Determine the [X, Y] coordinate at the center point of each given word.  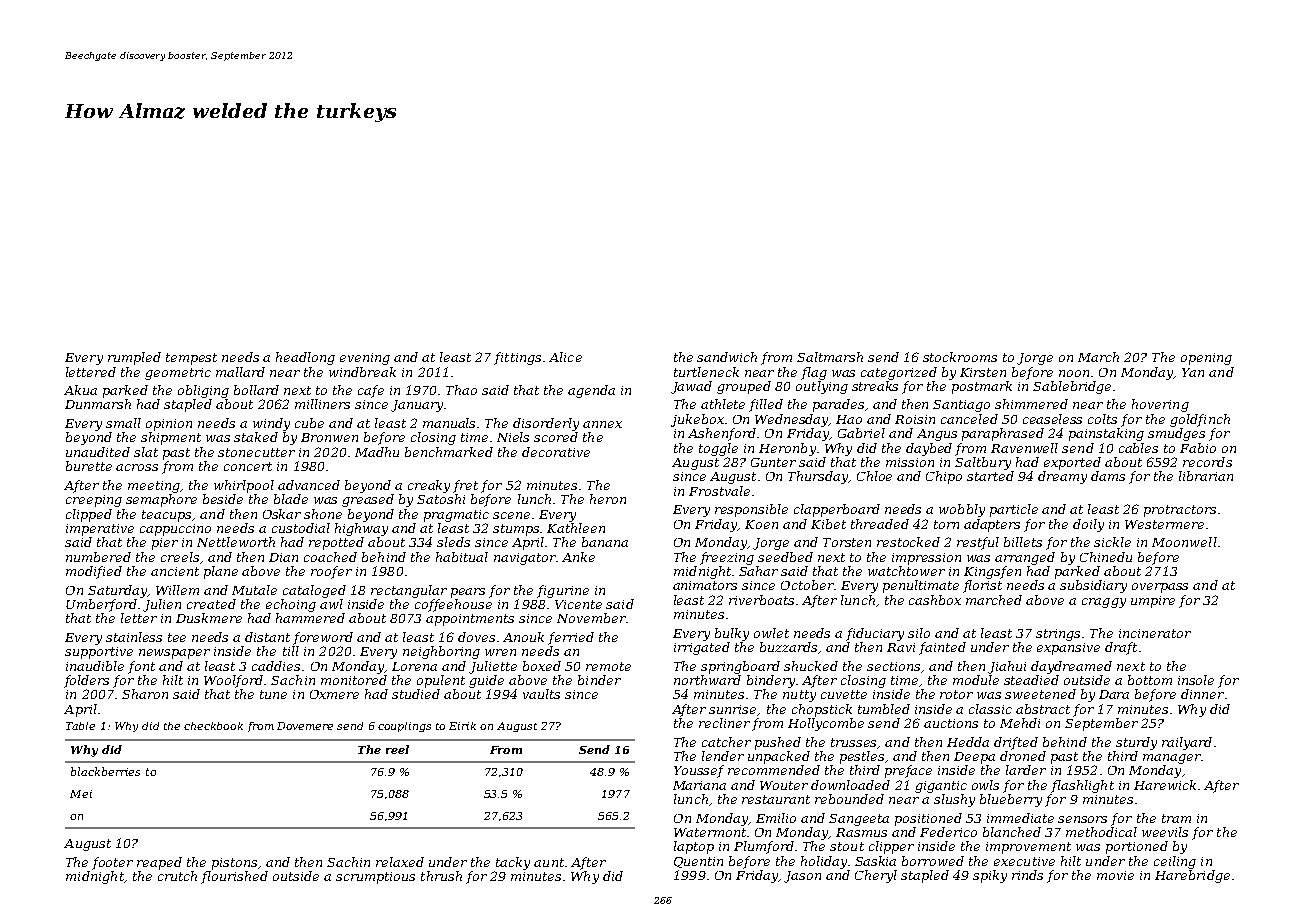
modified [94, 572]
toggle [718, 449]
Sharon [145, 694]
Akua [80, 390]
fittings [517, 358]
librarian [1206, 476]
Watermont [710, 832]
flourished [234, 877]
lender [723, 756]
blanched [1012, 832]
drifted [1016, 743]
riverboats [761, 600]
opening [1206, 359]
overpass [1160, 588]
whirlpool [244, 486]
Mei [81, 794]
